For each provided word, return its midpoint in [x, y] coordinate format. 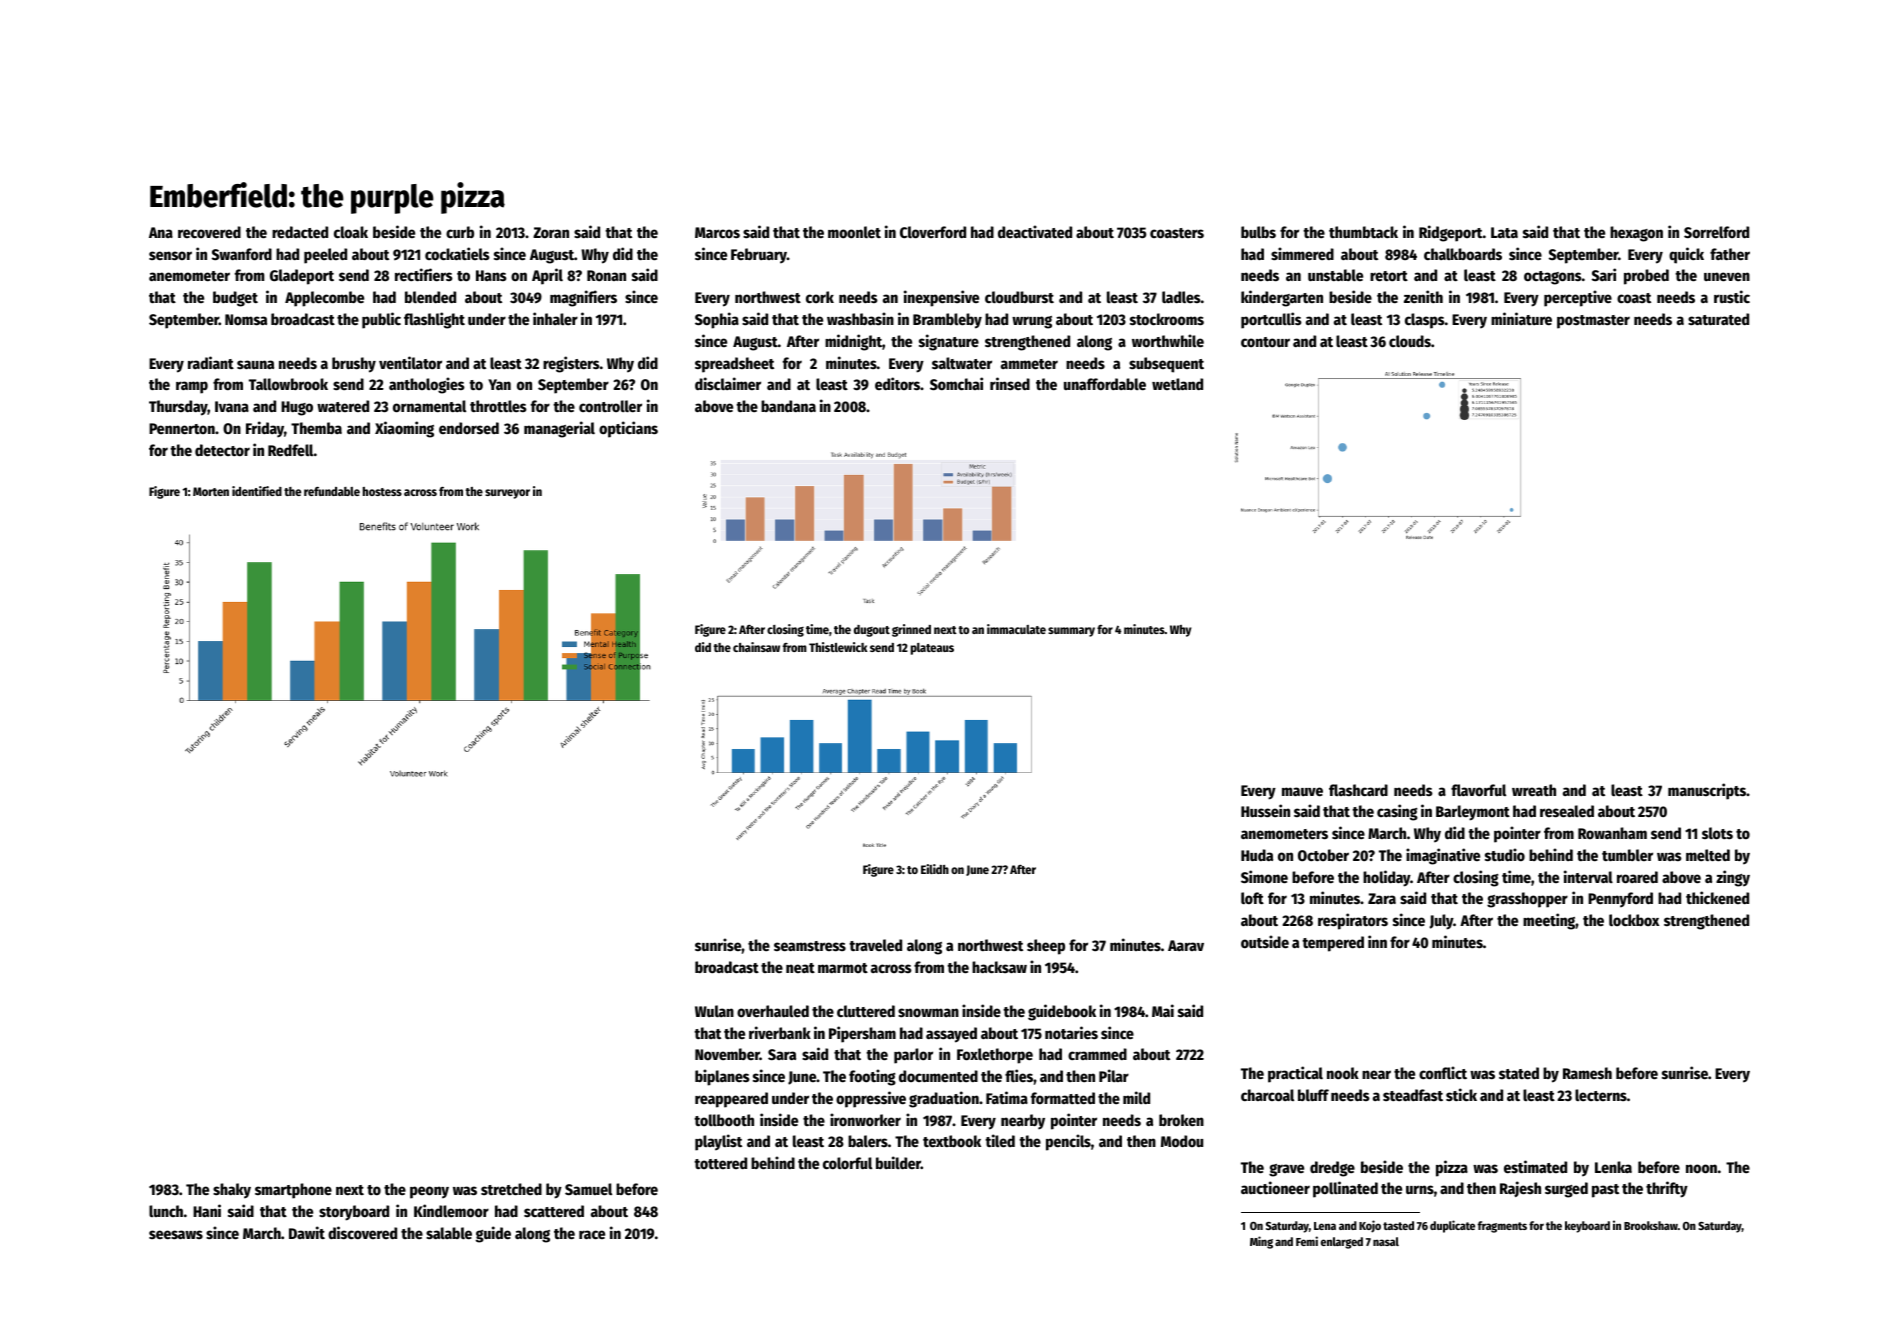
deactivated [1035, 231]
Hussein [1265, 810]
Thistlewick [838, 647]
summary [1071, 632]
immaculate [1016, 629]
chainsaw [756, 647]
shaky [232, 1191]
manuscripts [1707, 791]
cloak [351, 232]
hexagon [1636, 234]
